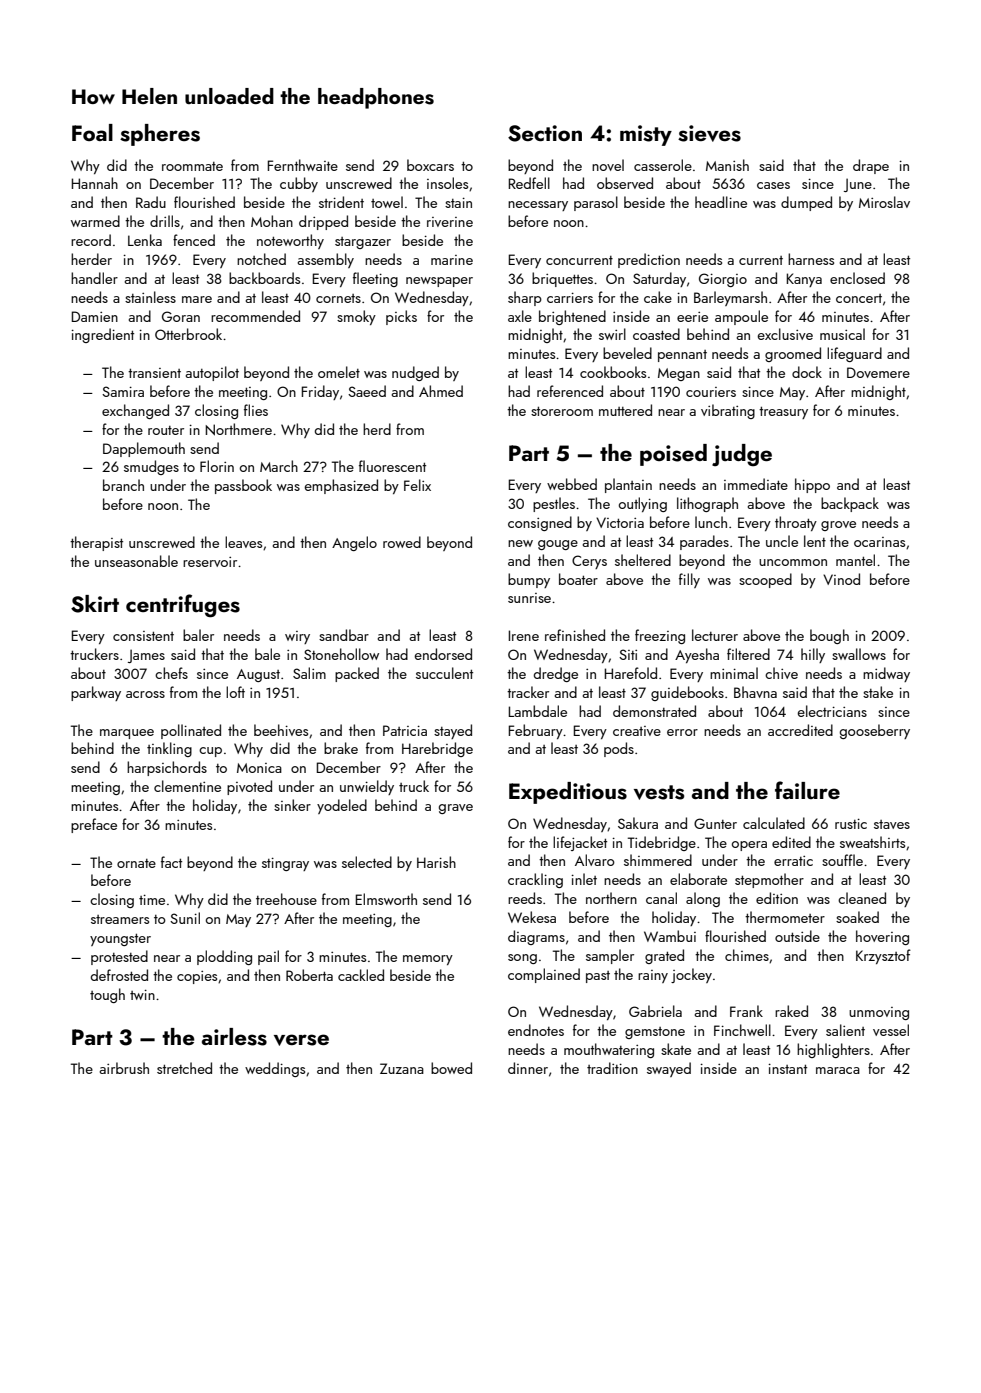  I want to click on misty, so click(646, 135).
